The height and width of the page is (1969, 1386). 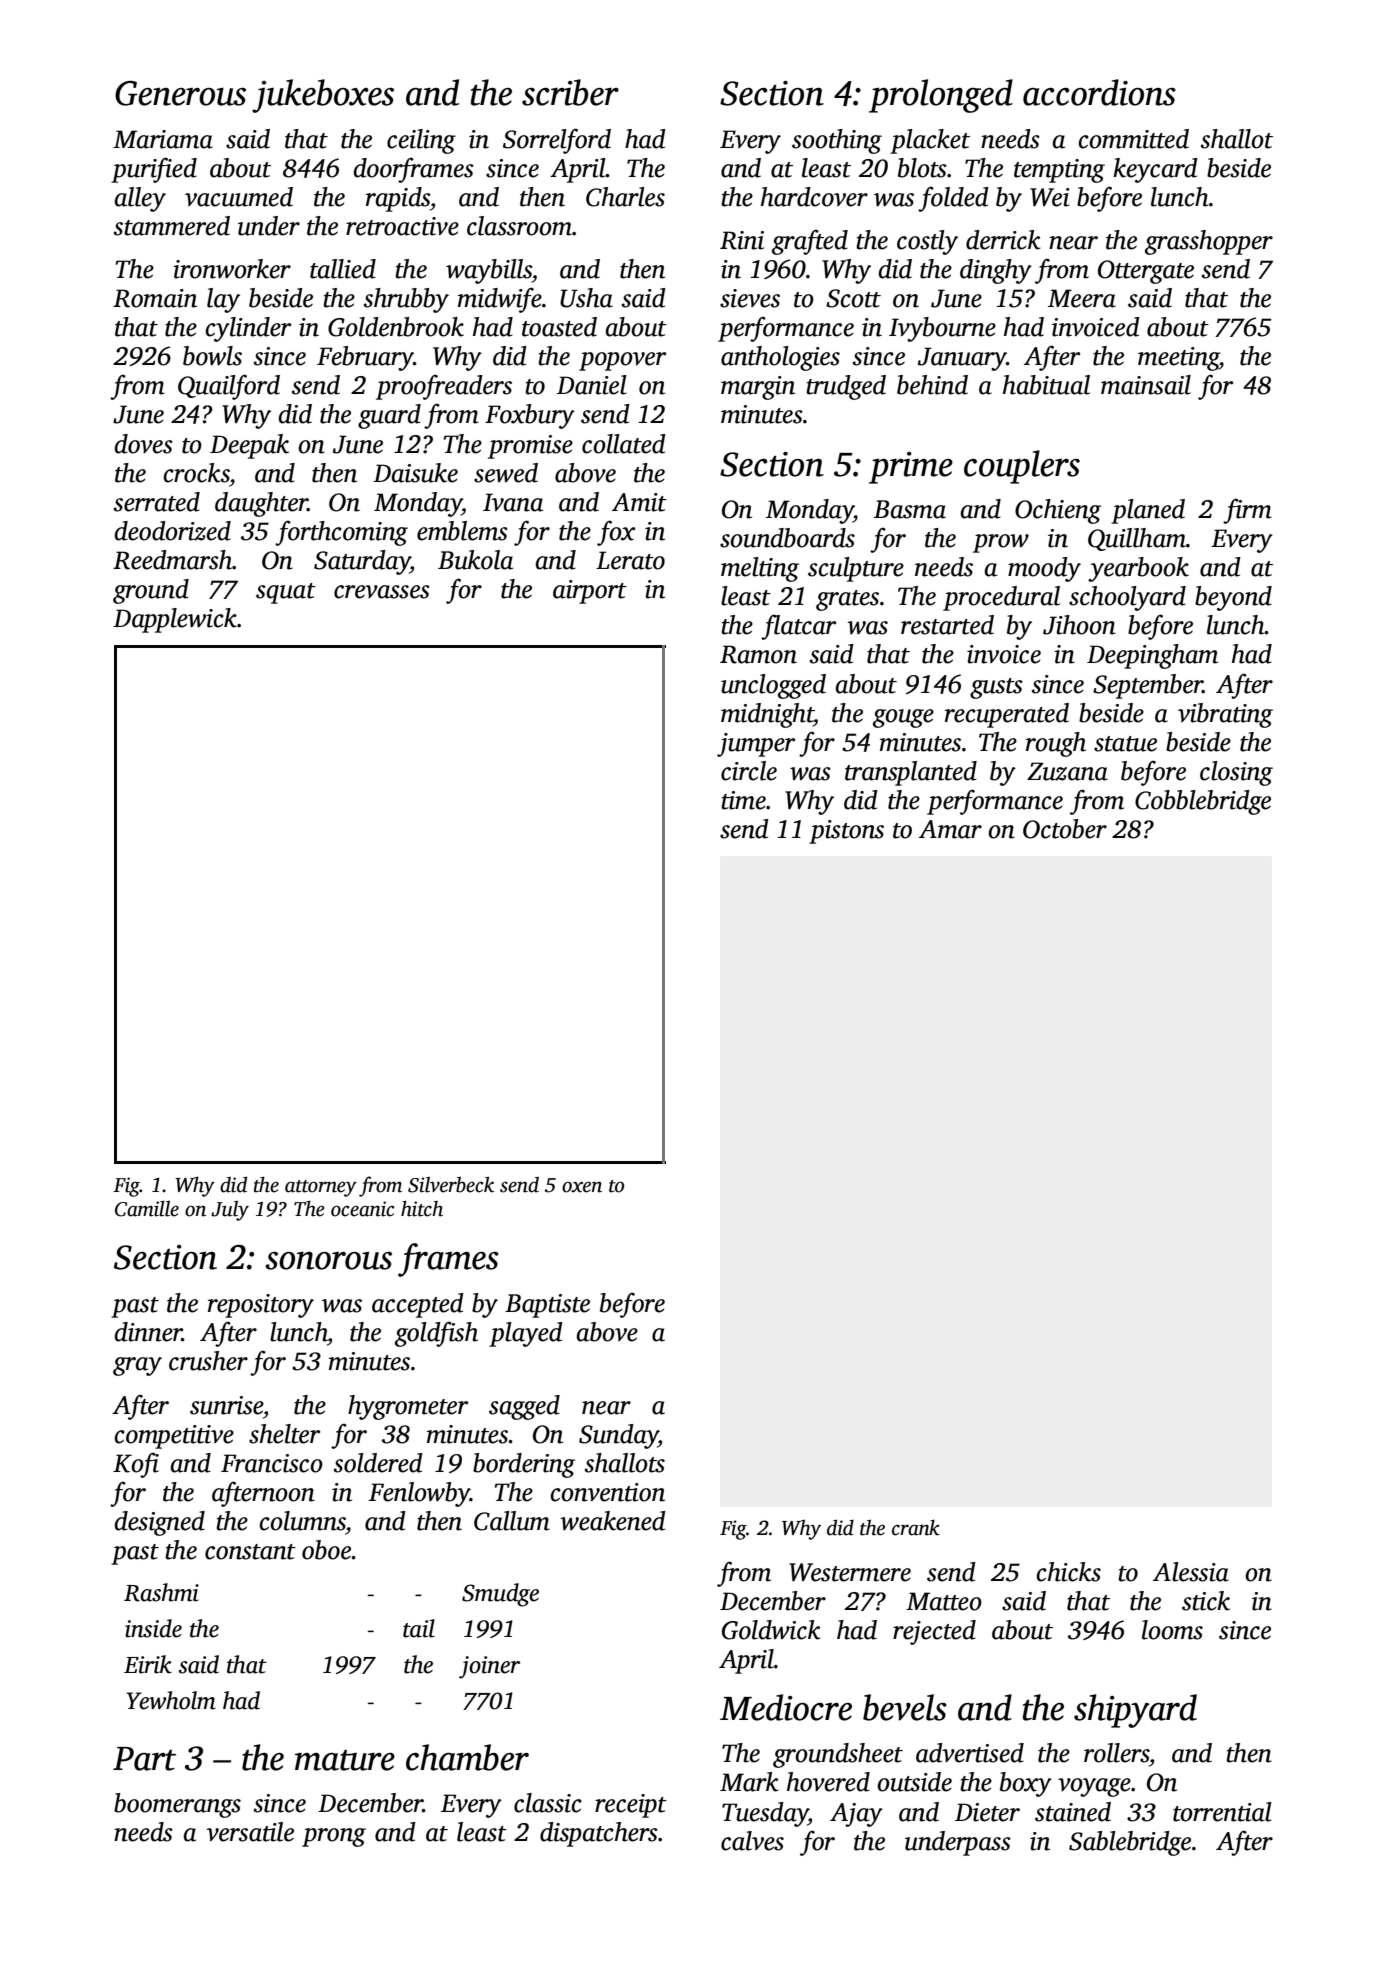 I want to click on Goldwick, so click(x=771, y=1630).
